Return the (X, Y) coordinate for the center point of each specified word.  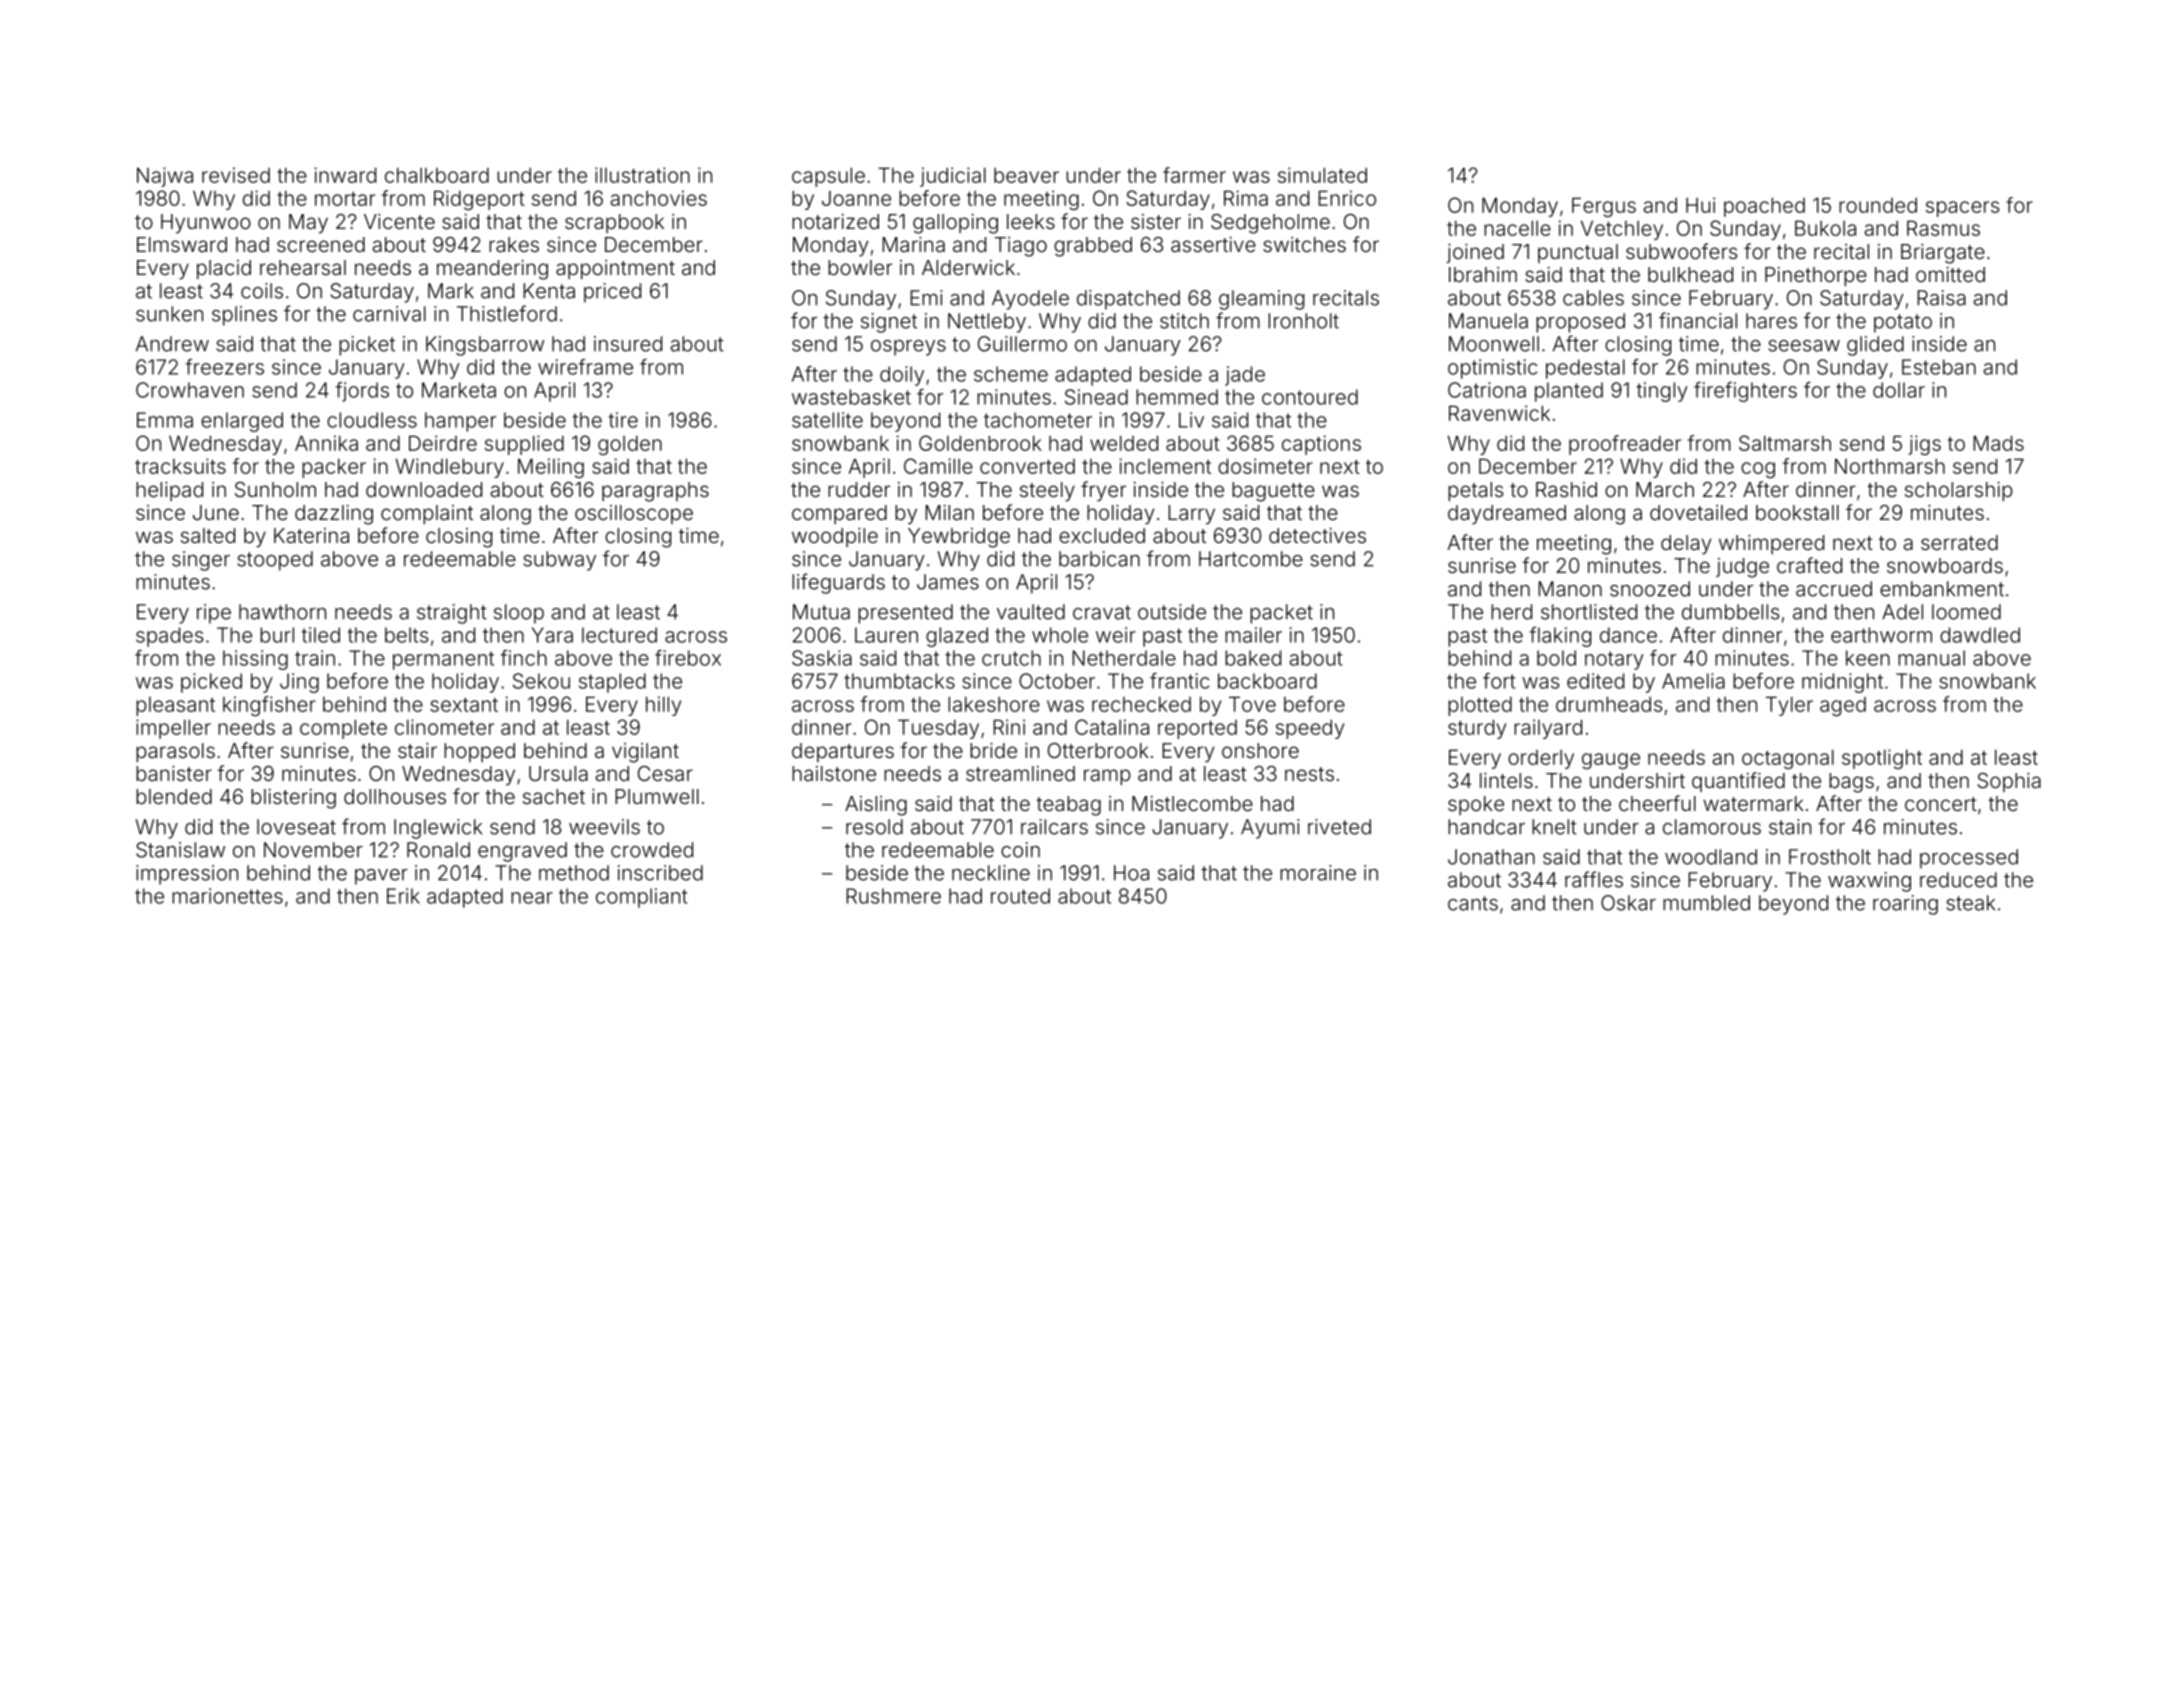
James (948, 582)
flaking (1560, 637)
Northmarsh (1890, 466)
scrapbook (614, 223)
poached (1764, 207)
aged (1843, 706)
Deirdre (443, 443)
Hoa (1131, 873)
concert (1941, 804)
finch (523, 658)
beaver (1026, 175)
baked (1253, 658)
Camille (938, 466)
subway (559, 561)
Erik (403, 896)
